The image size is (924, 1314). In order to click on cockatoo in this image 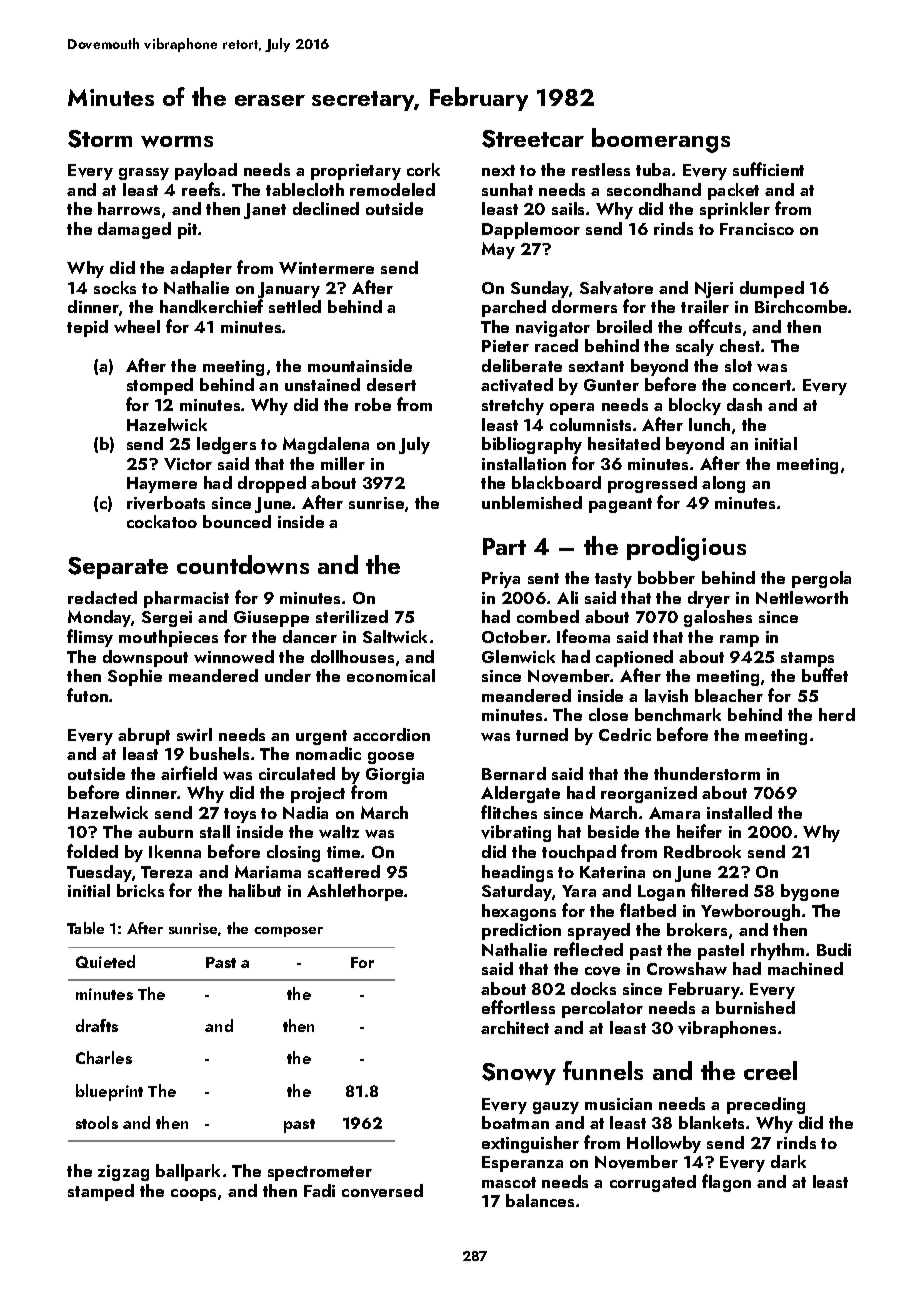, I will do `click(162, 521)`.
